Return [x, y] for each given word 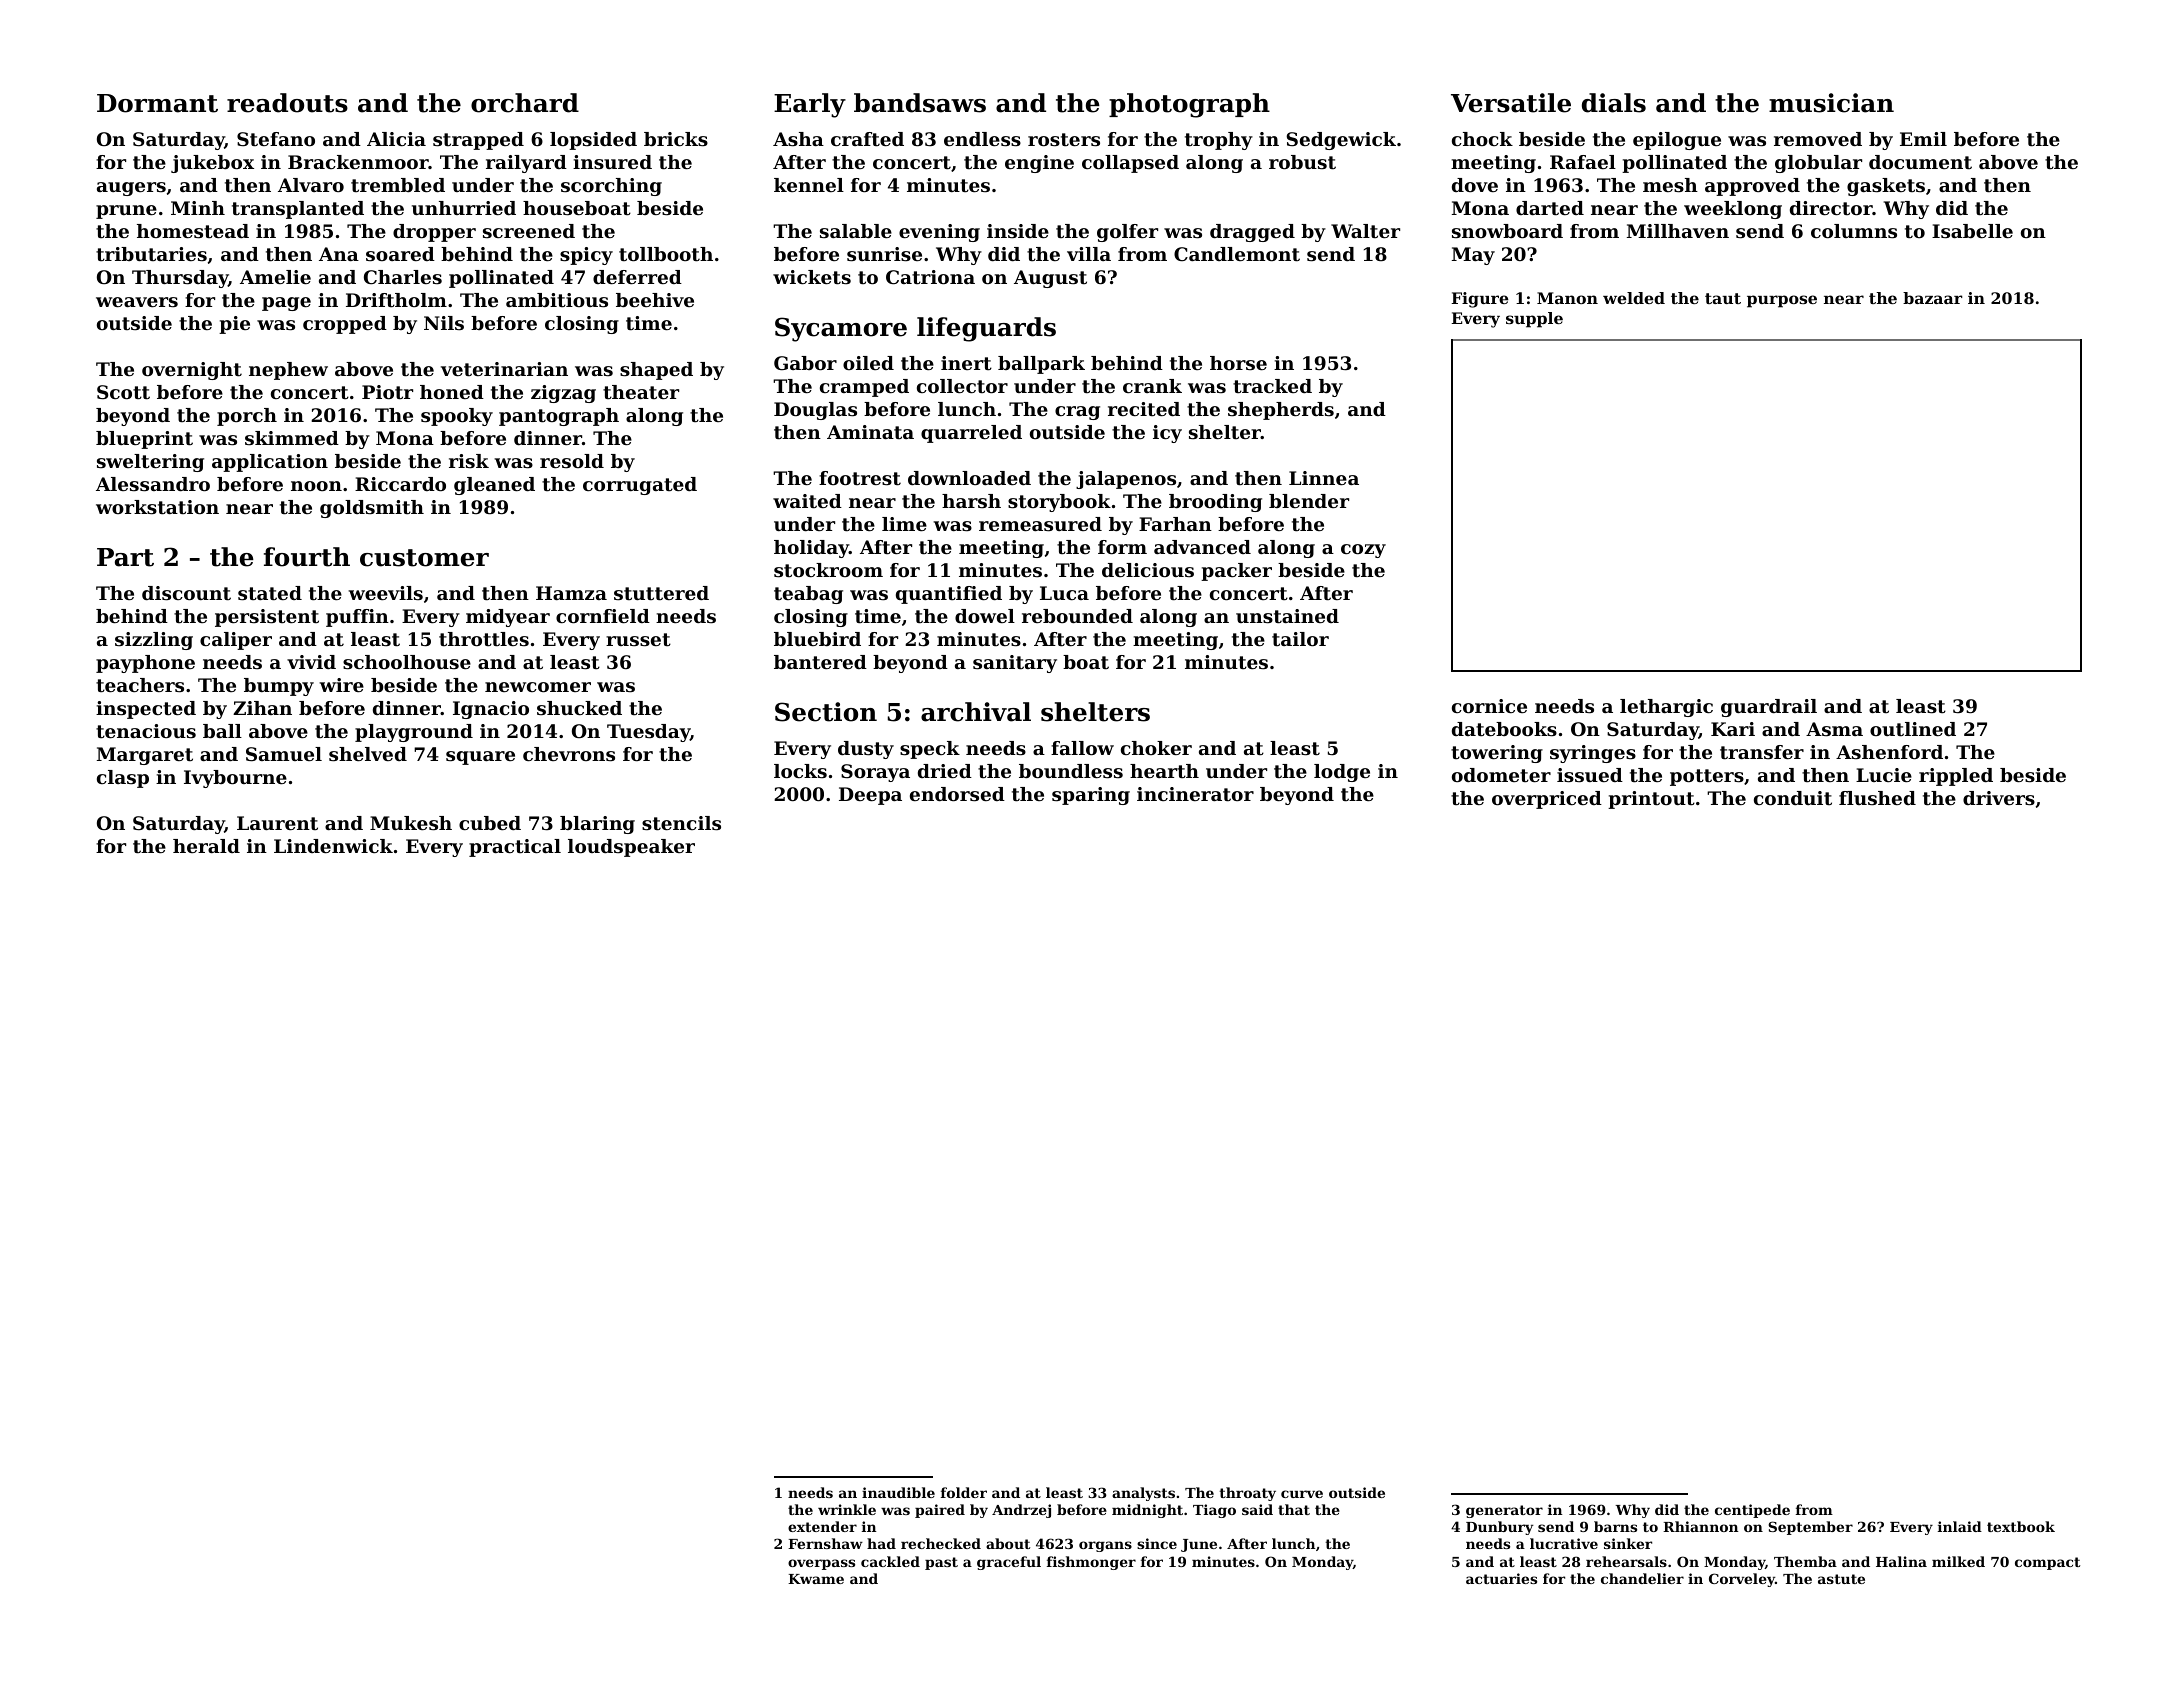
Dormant [157, 103]
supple [1534, 320]
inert [966, 363]
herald [206, 846]
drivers [1999, 798]
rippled [1956, 777]
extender [822, 1526]
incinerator [1195, 794]
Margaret [145, 756]
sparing [1091, 796]
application [270, 463]
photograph [1189, 105]
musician [1831, 103]
